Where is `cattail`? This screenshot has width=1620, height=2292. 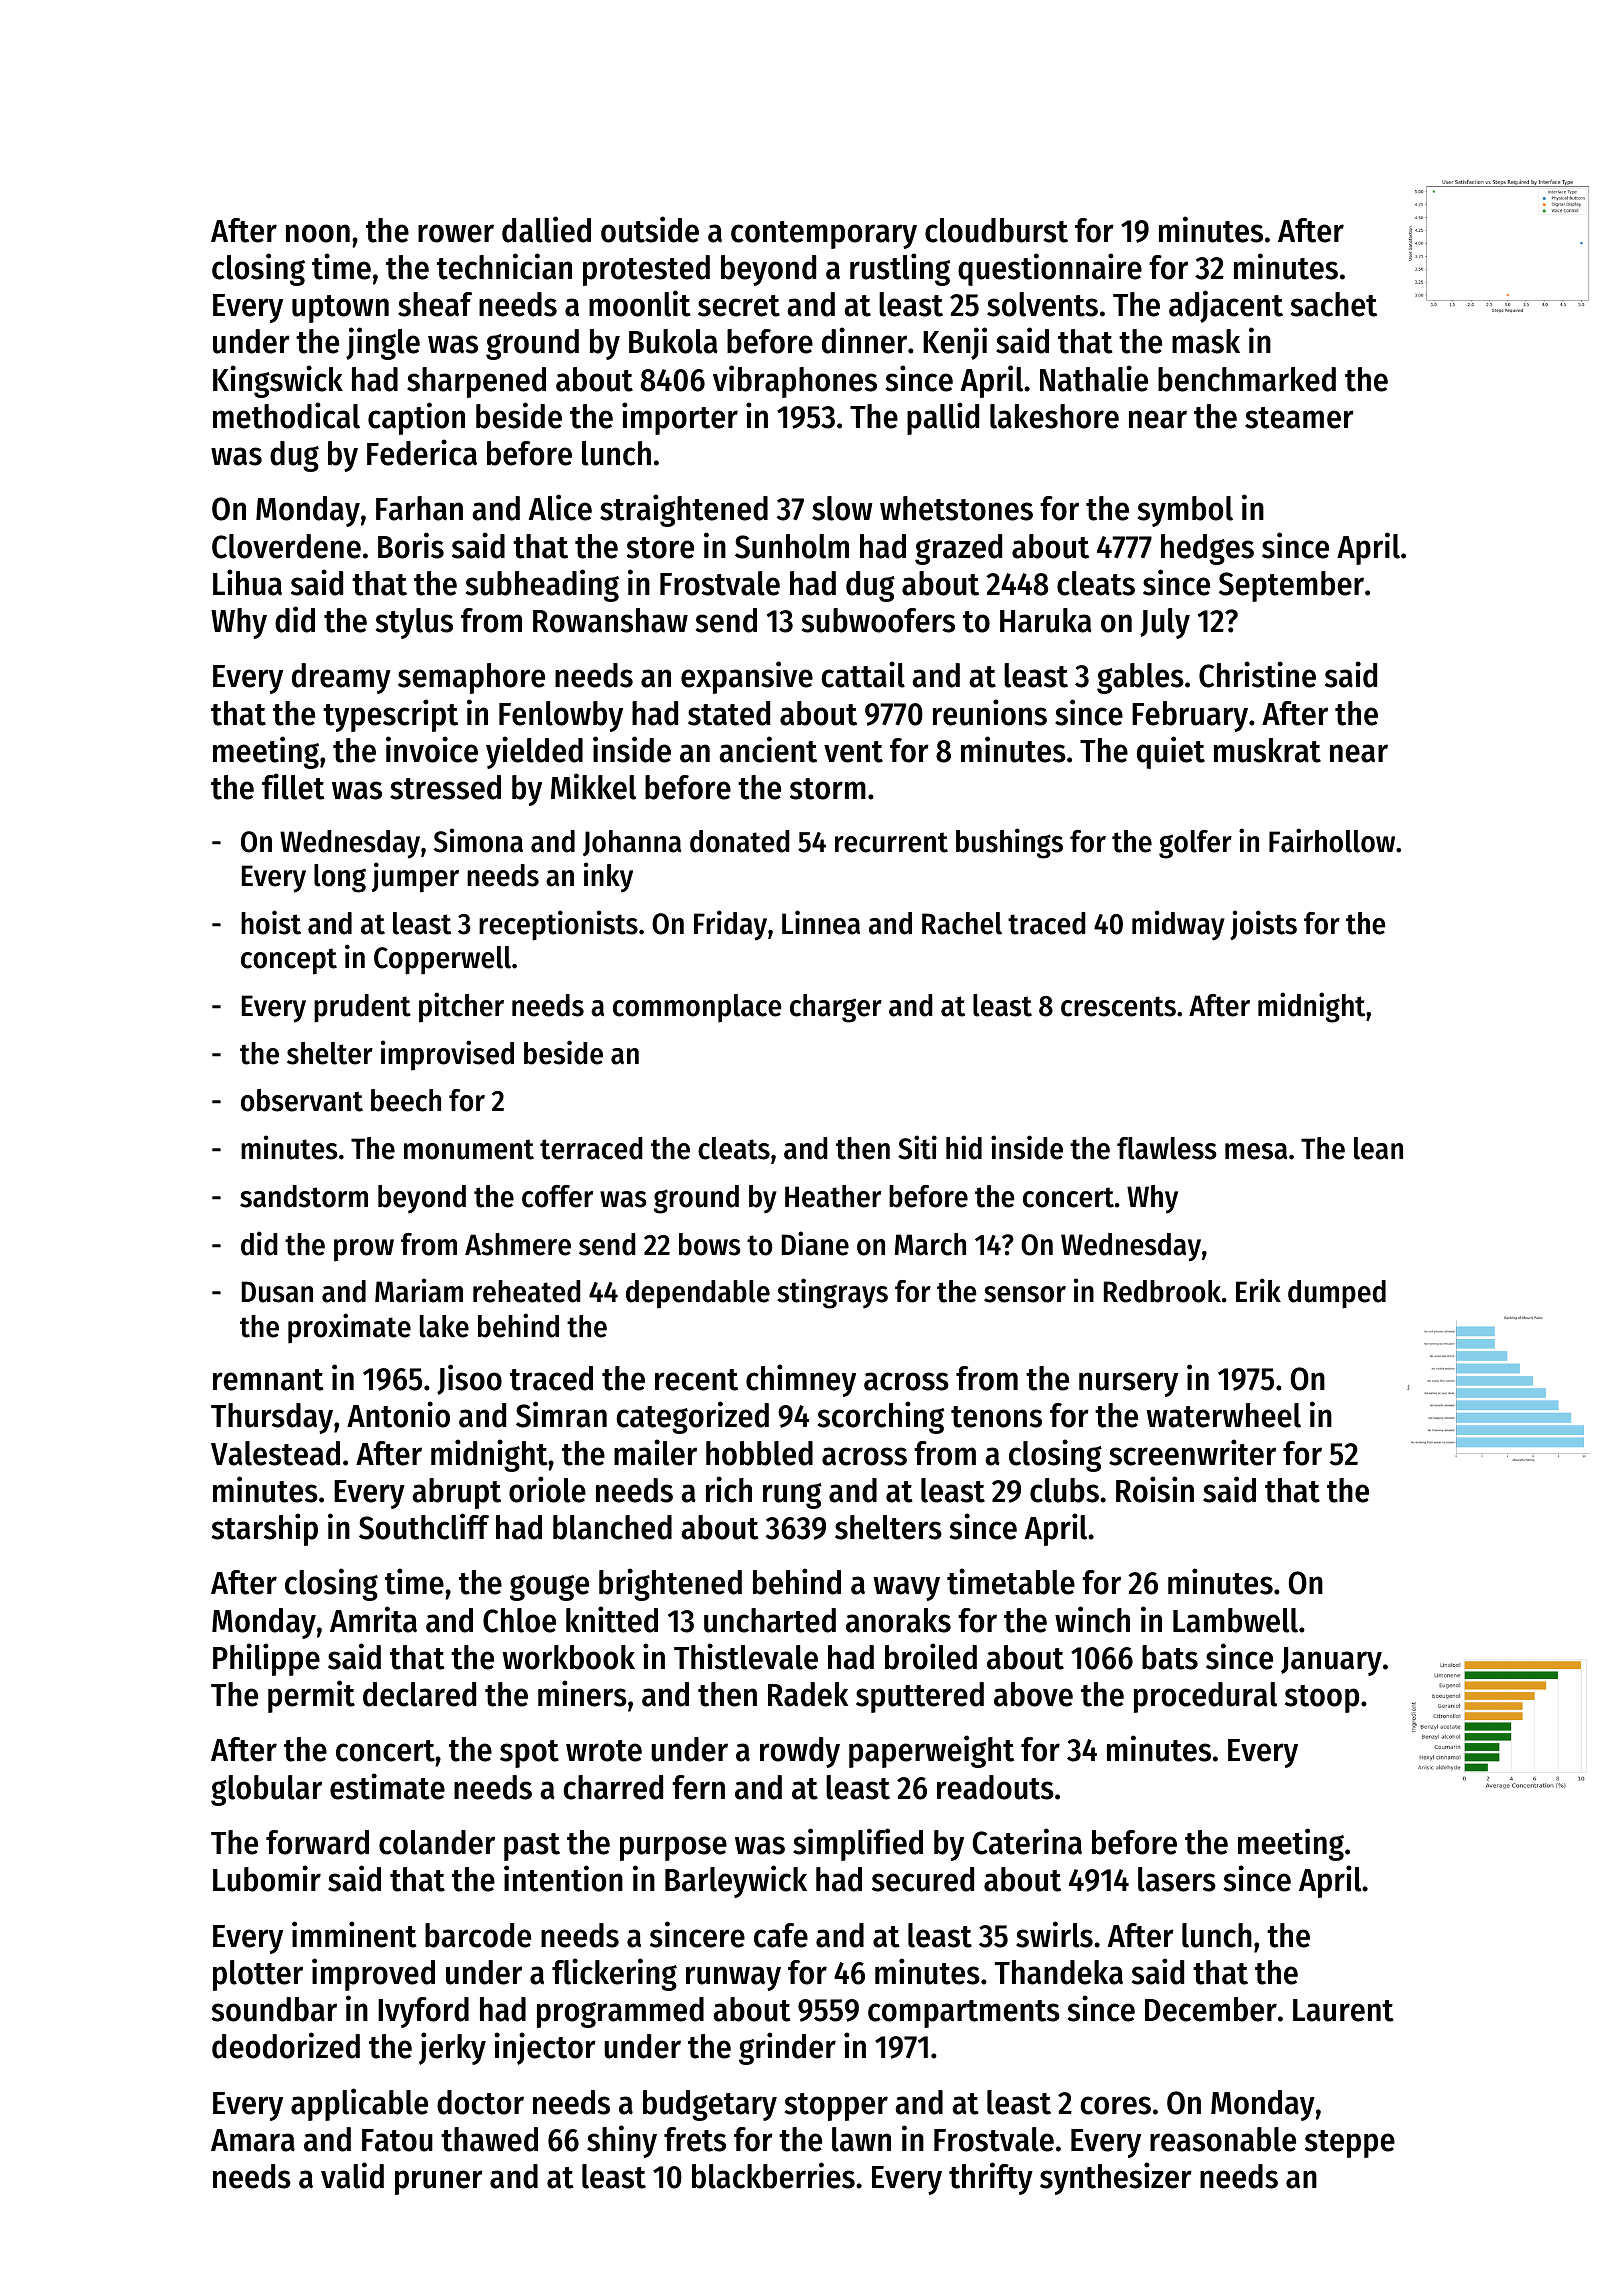 cattail is located at coordinates (863, 674).
